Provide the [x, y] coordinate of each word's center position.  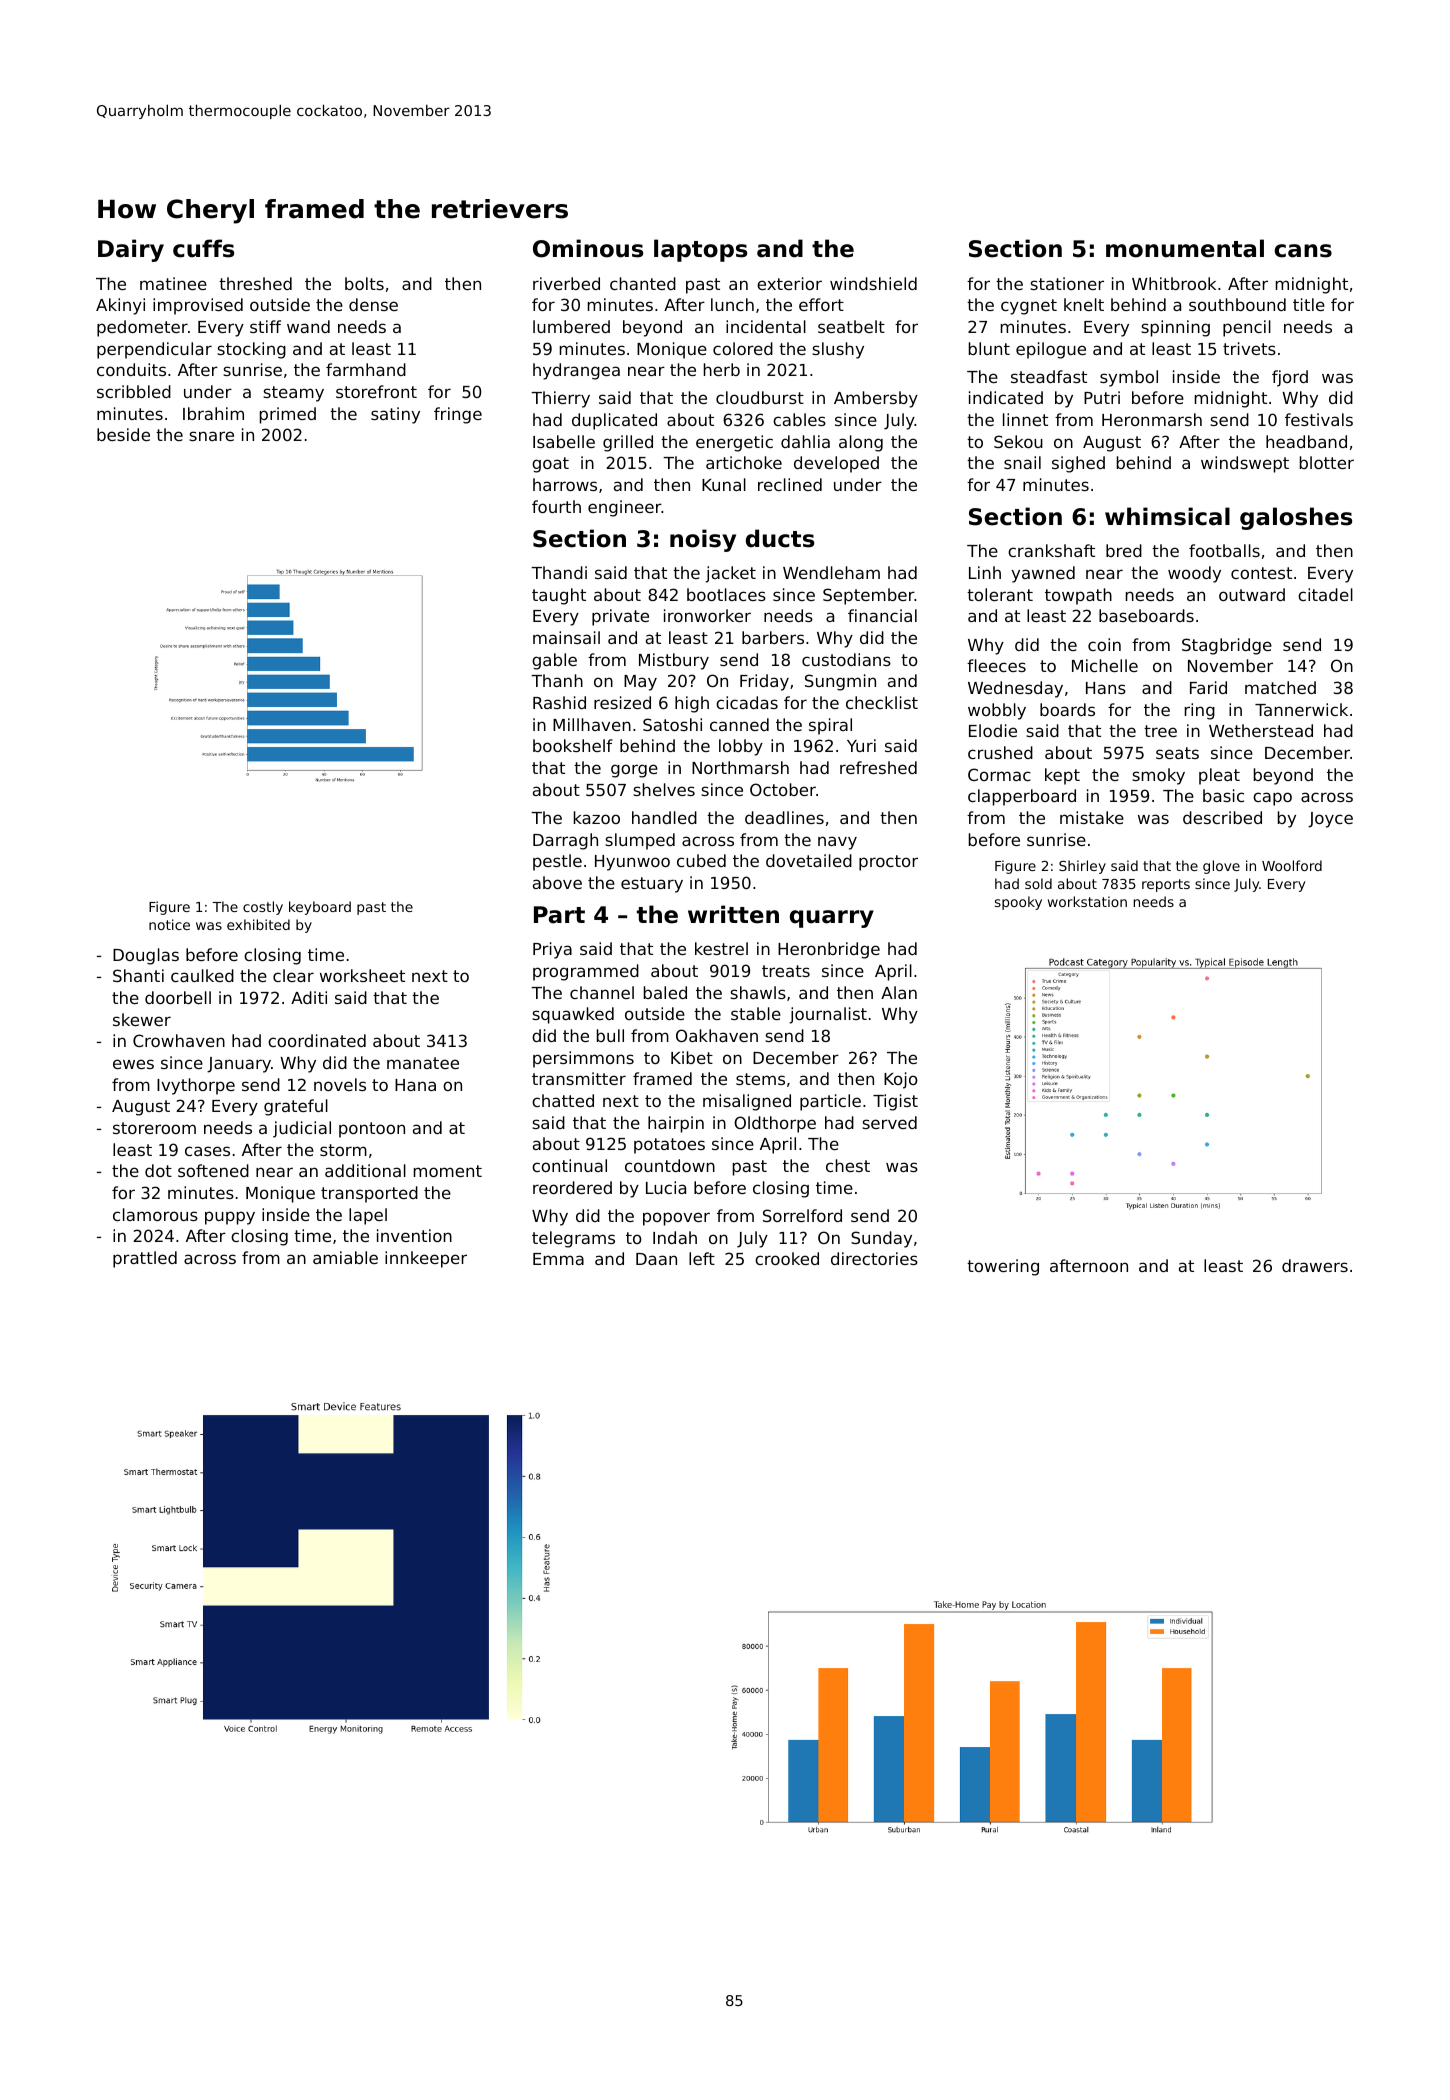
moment [448, 1171]
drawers [1315, 1265]
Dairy [131, 250]
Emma [558, 1259]
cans [1303, 251]
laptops [700, 250]
